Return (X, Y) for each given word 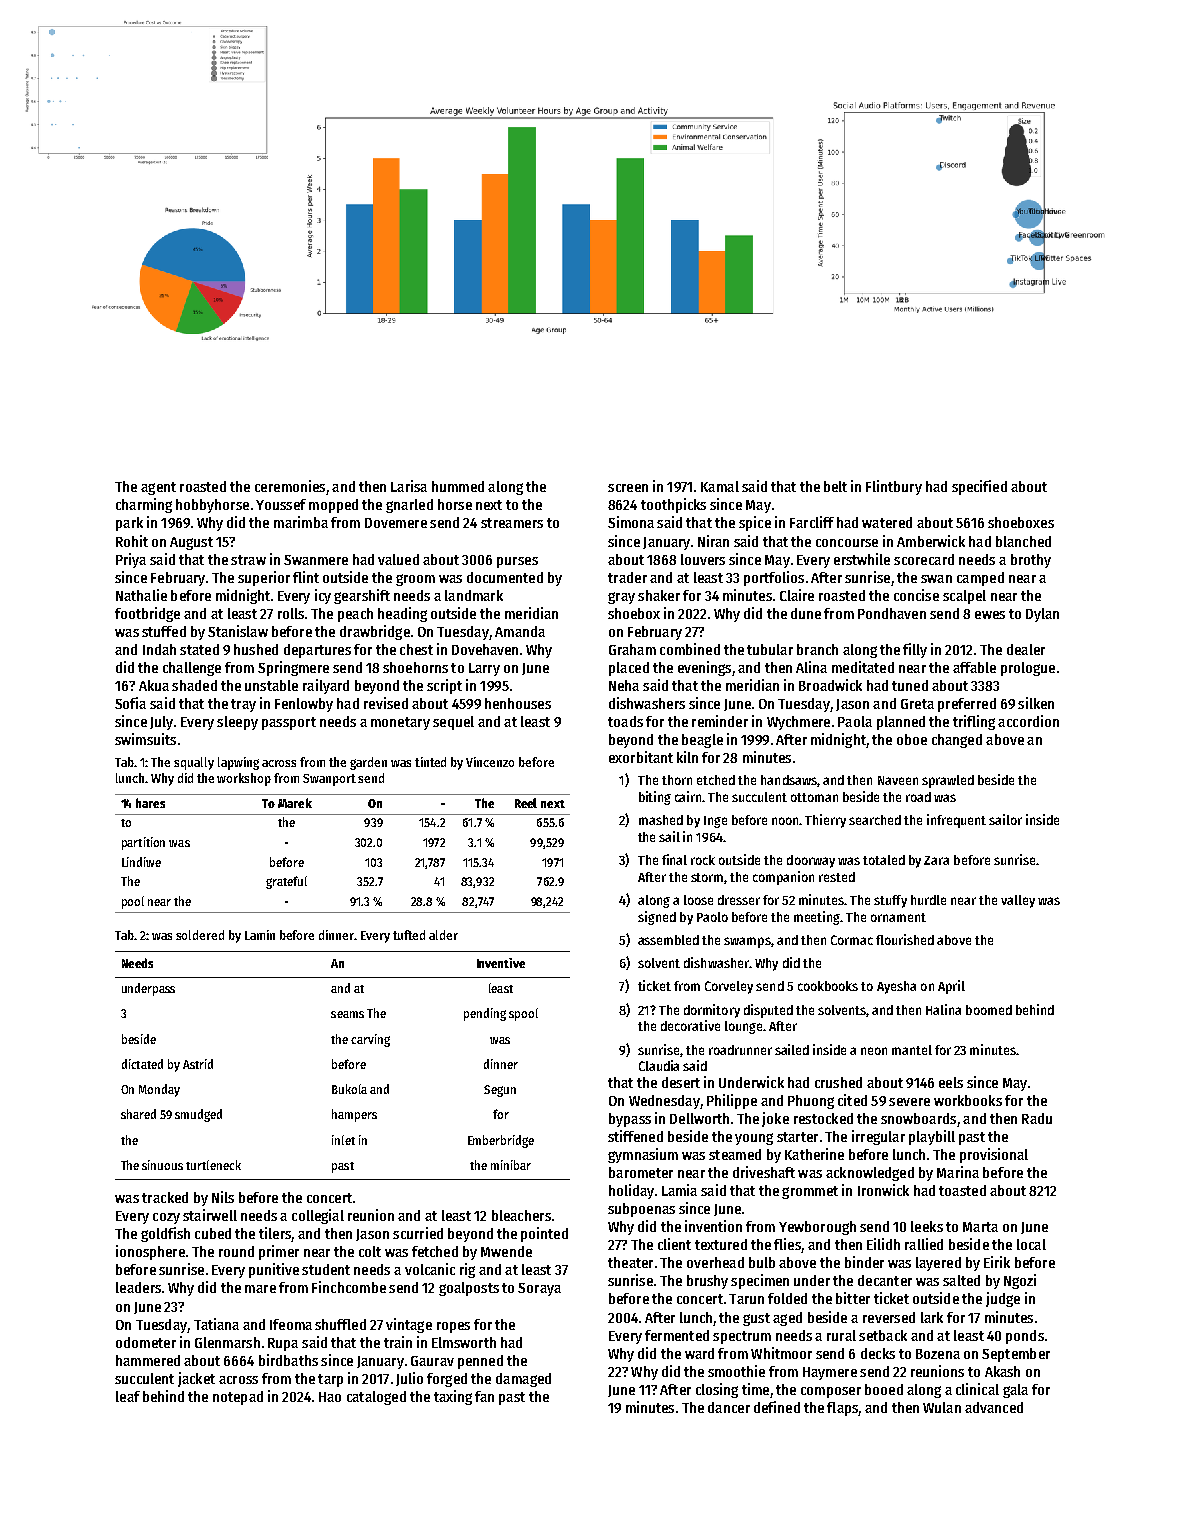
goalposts (469, 1289)
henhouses (518, 703)
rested (837, 877)
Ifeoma (291, 1324)
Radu (1037, 1118)
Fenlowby (304, 705)
